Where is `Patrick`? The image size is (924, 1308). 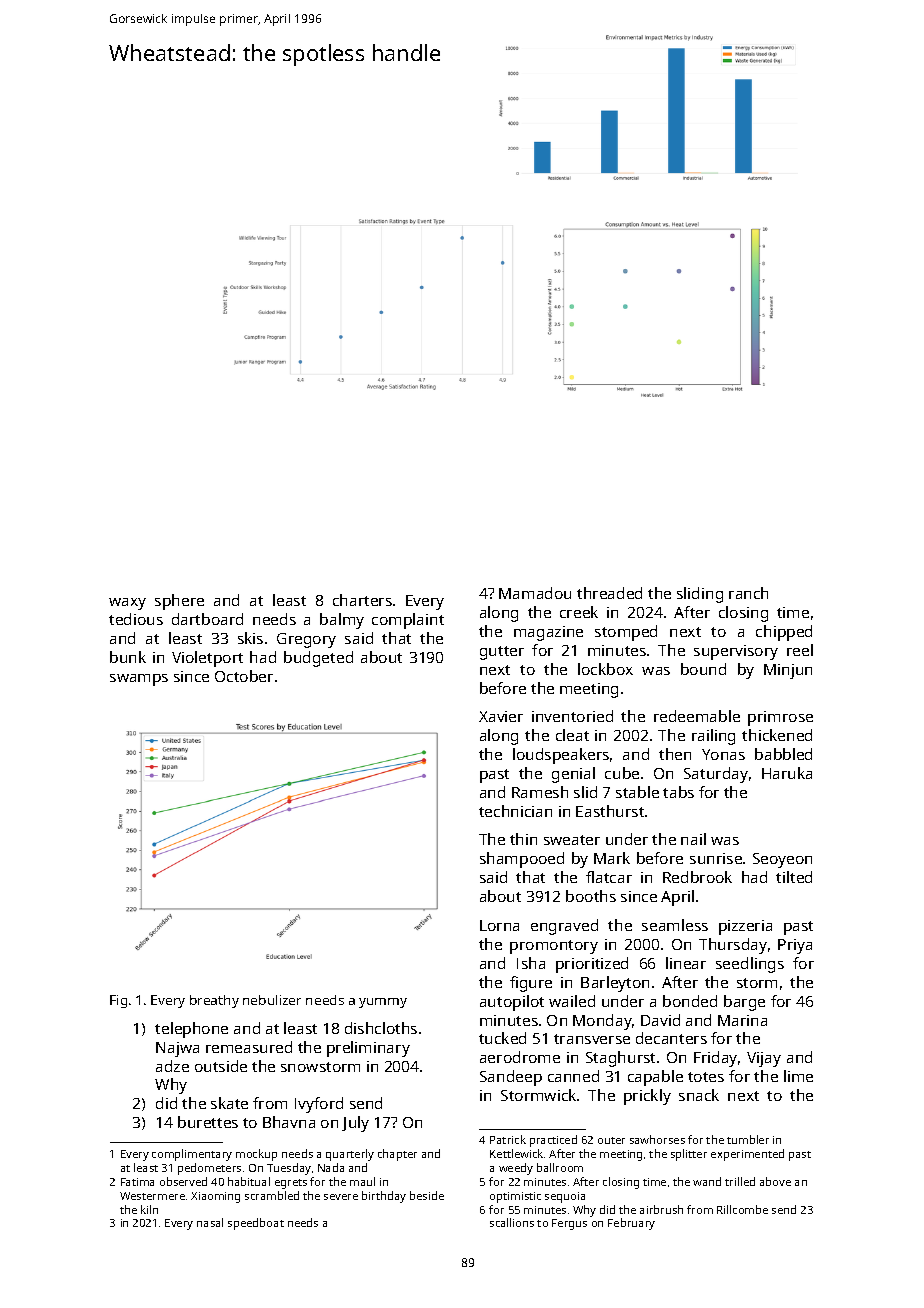
Patrick is located at coordinates (508, 1139).
